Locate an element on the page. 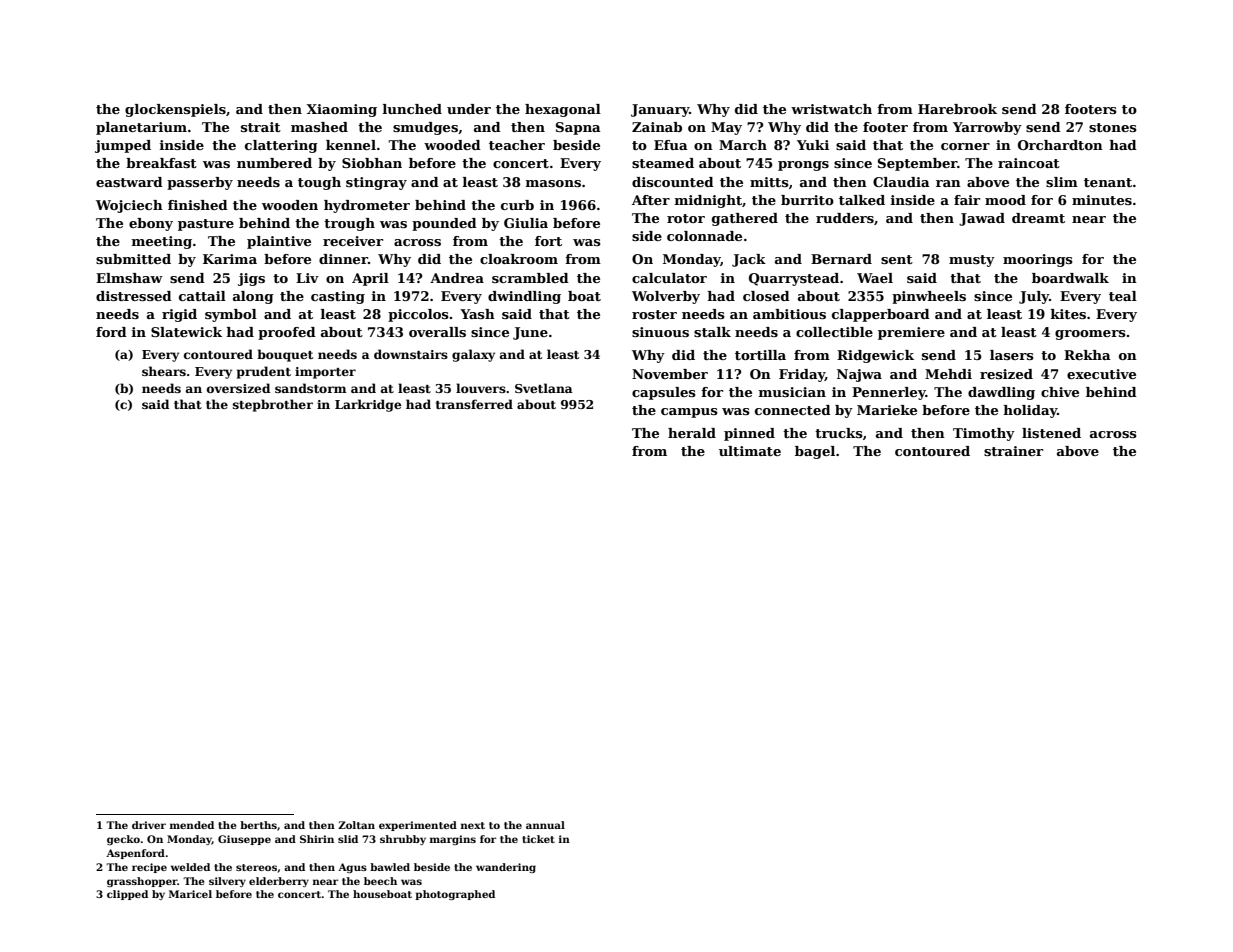  herald is located at coordinates (692, 433).
